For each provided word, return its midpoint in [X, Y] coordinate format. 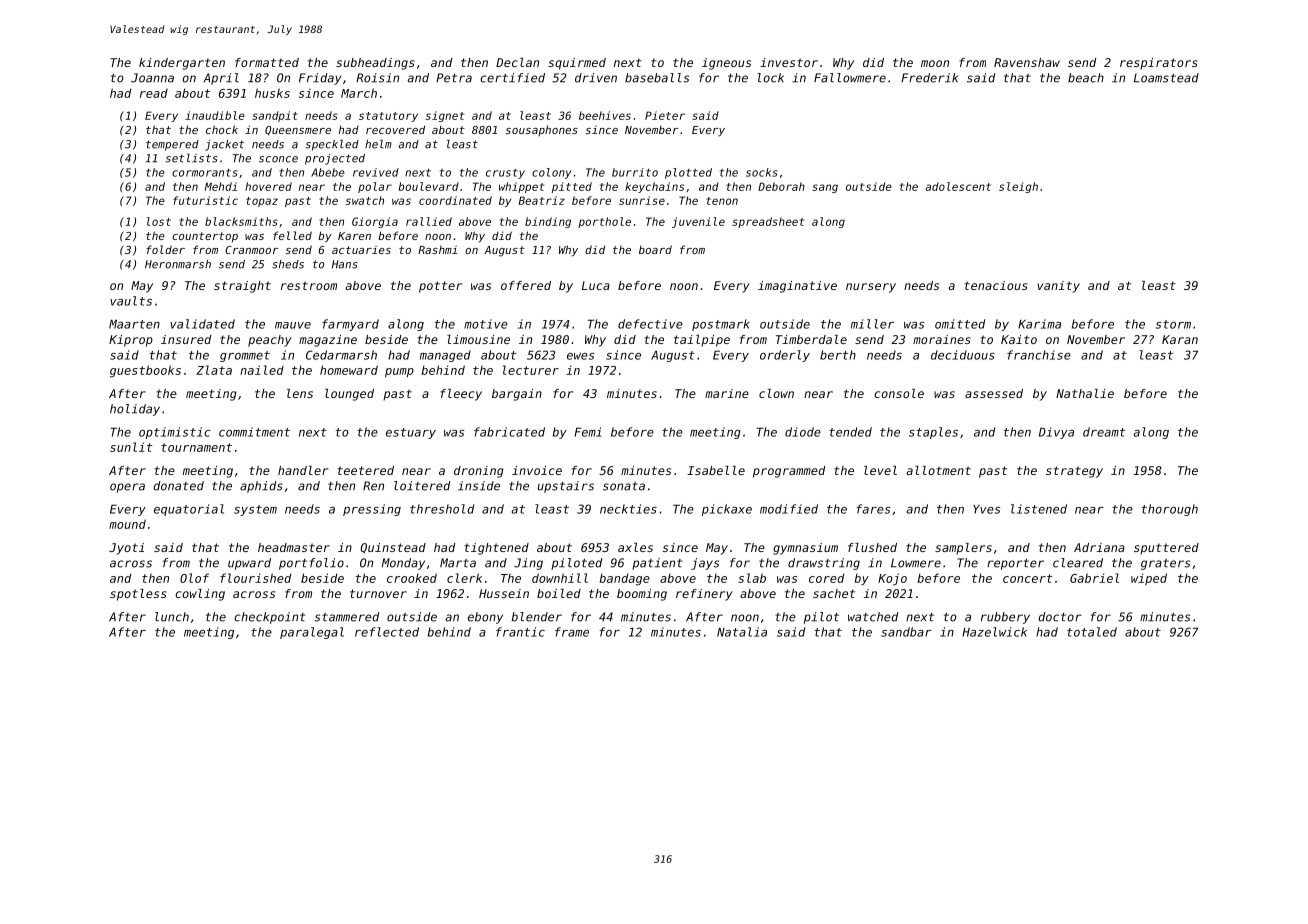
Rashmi [437, 249]
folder [165, 249]
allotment [938, 470]
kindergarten [182, 64]
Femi [588, 432]
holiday [135, 410]
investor [789, 62]
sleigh [1018, 187]
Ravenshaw [1027, 62]
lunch [172, 617]
